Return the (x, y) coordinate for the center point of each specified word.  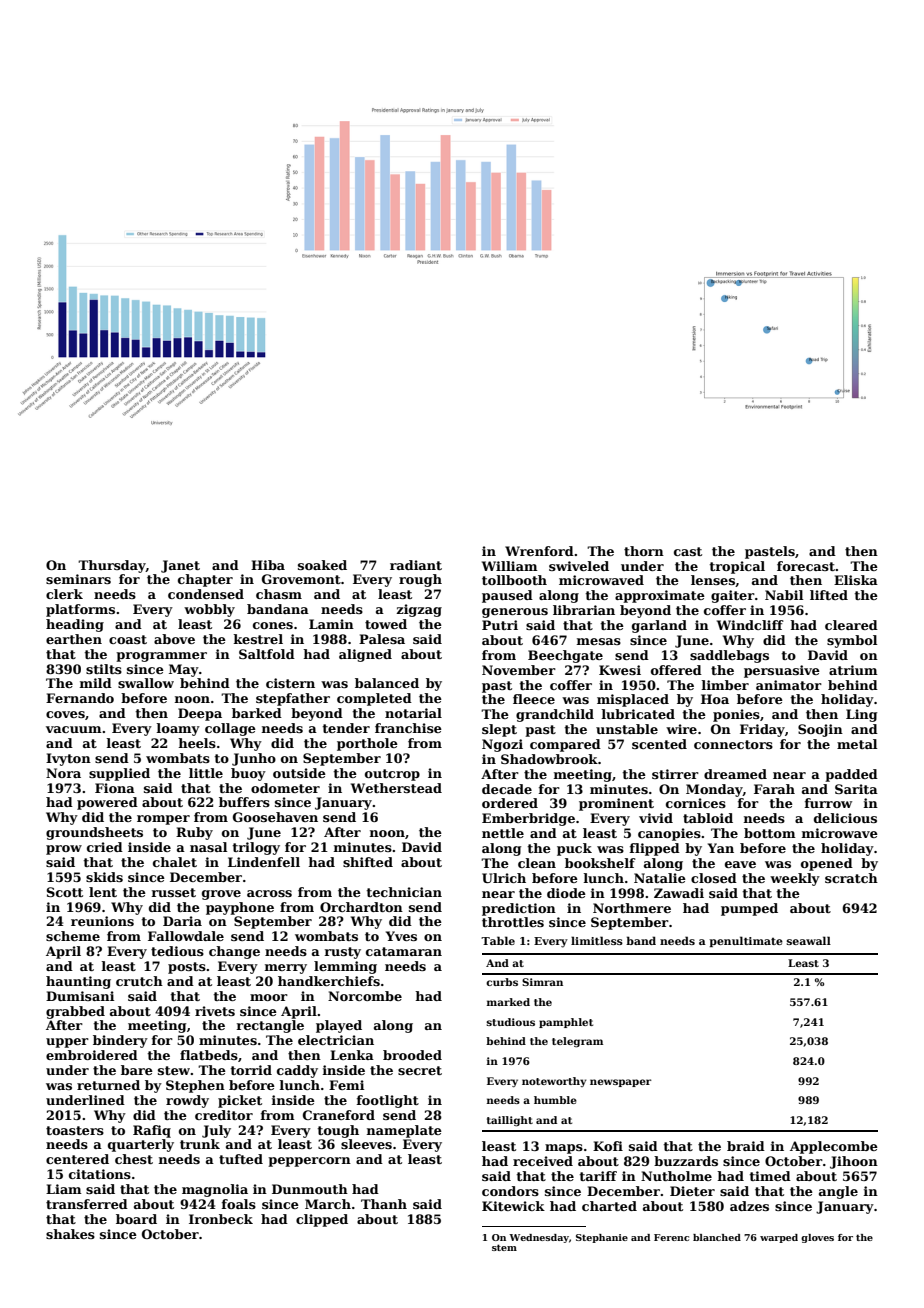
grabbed (75, 1012)
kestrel (258, 639)
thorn (644, 551)
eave (740, 864)
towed (386, 624)
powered (107, 803)
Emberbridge (528, 819)
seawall (809, 940)
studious (510, 1022)
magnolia (215, 1190)
